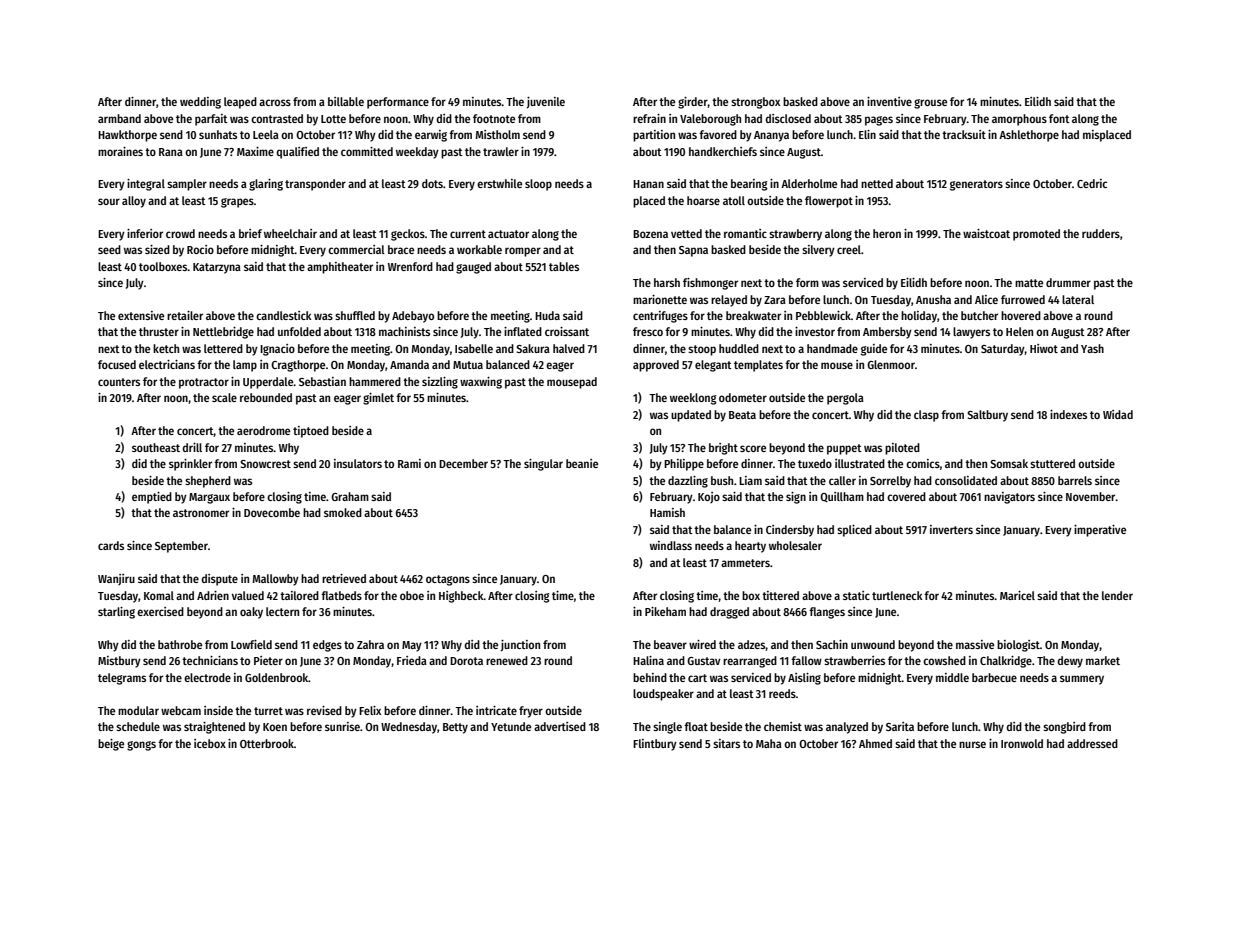 This page has width=1233, height=952. What do you see at coordinates (889, 101) in the page?
I see `inventive` at bounding box center [889, 101].
